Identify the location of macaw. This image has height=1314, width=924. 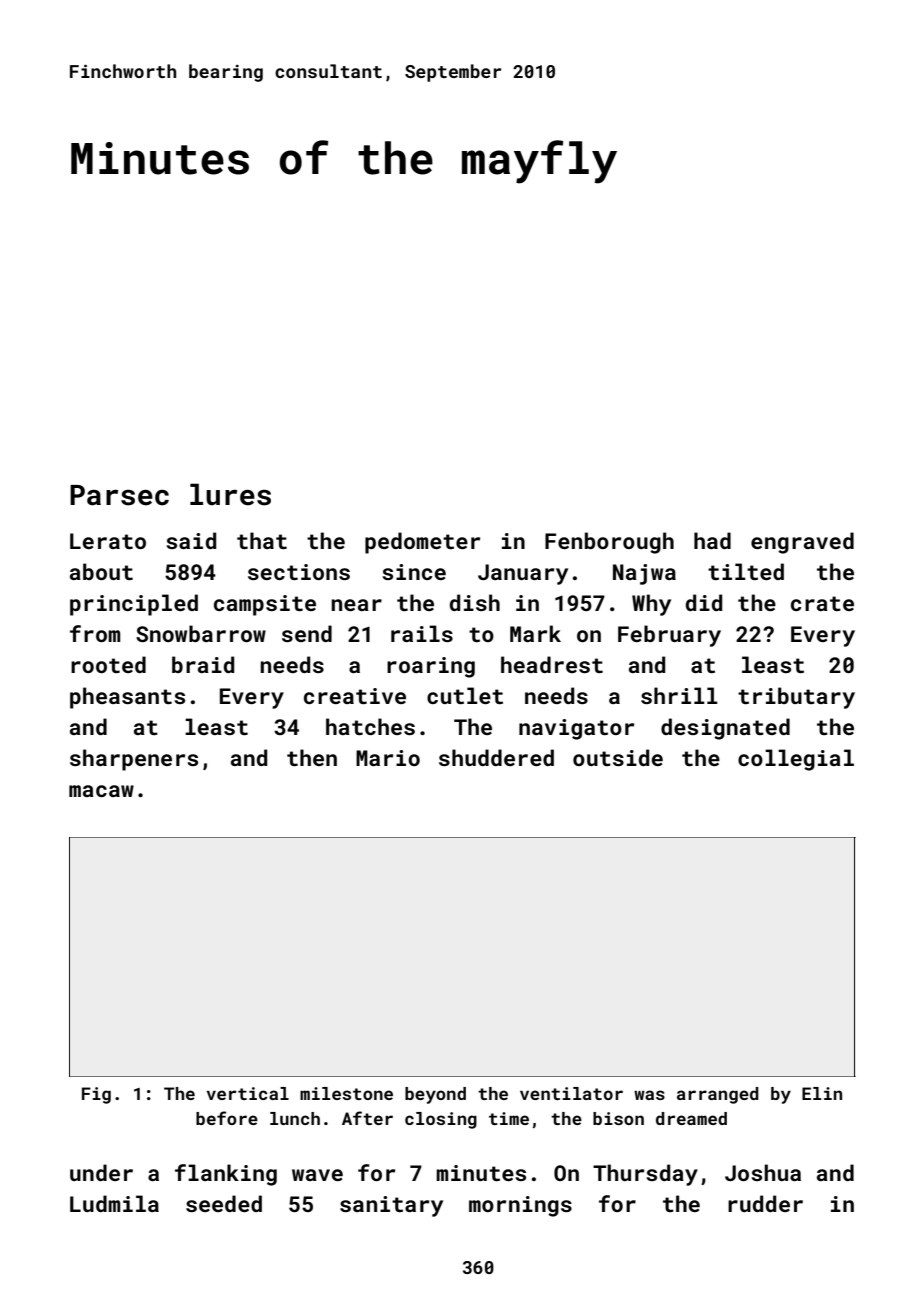
(101, 791).
